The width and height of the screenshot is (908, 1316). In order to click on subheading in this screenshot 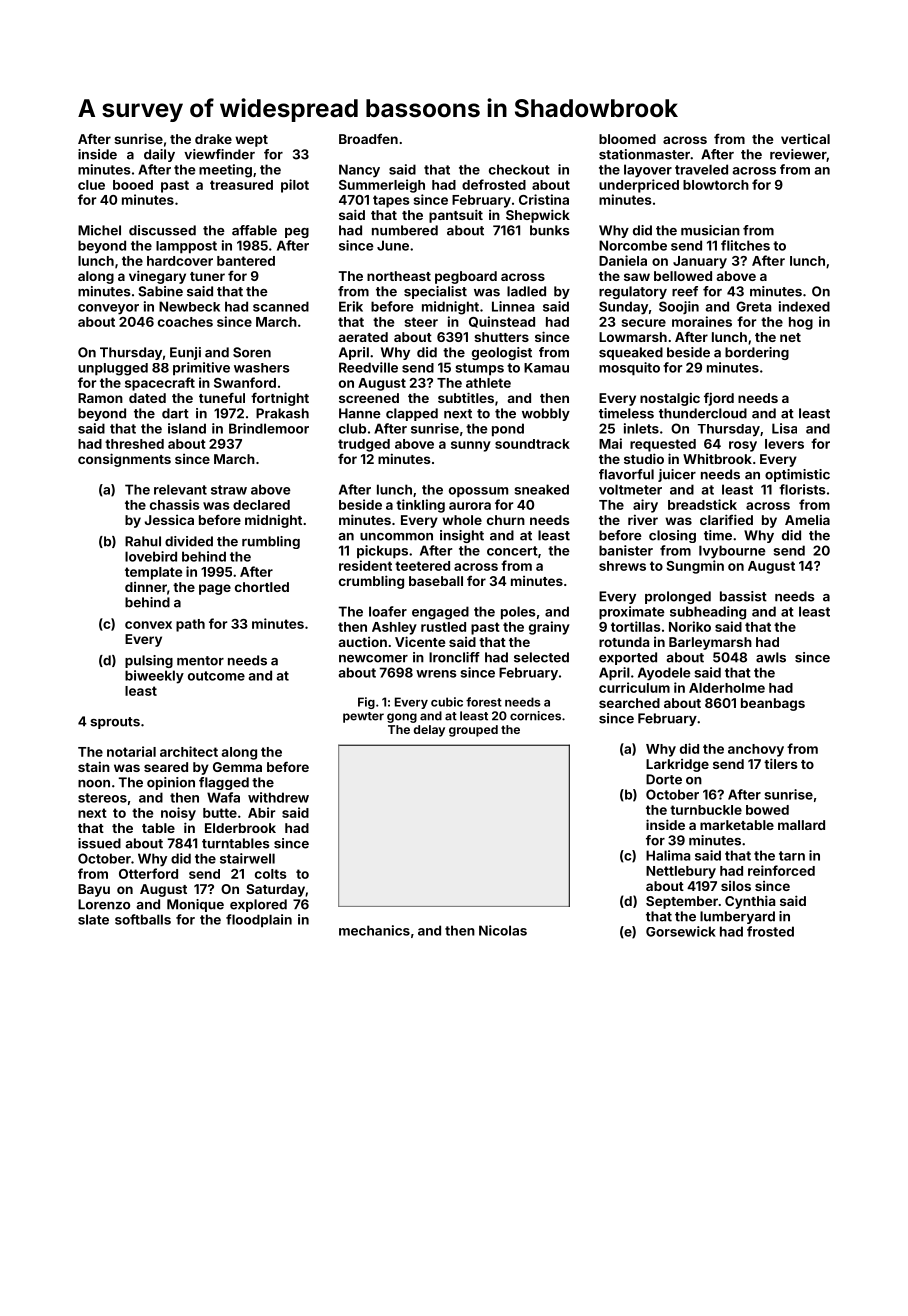, I will do `click(708, 613)`.
